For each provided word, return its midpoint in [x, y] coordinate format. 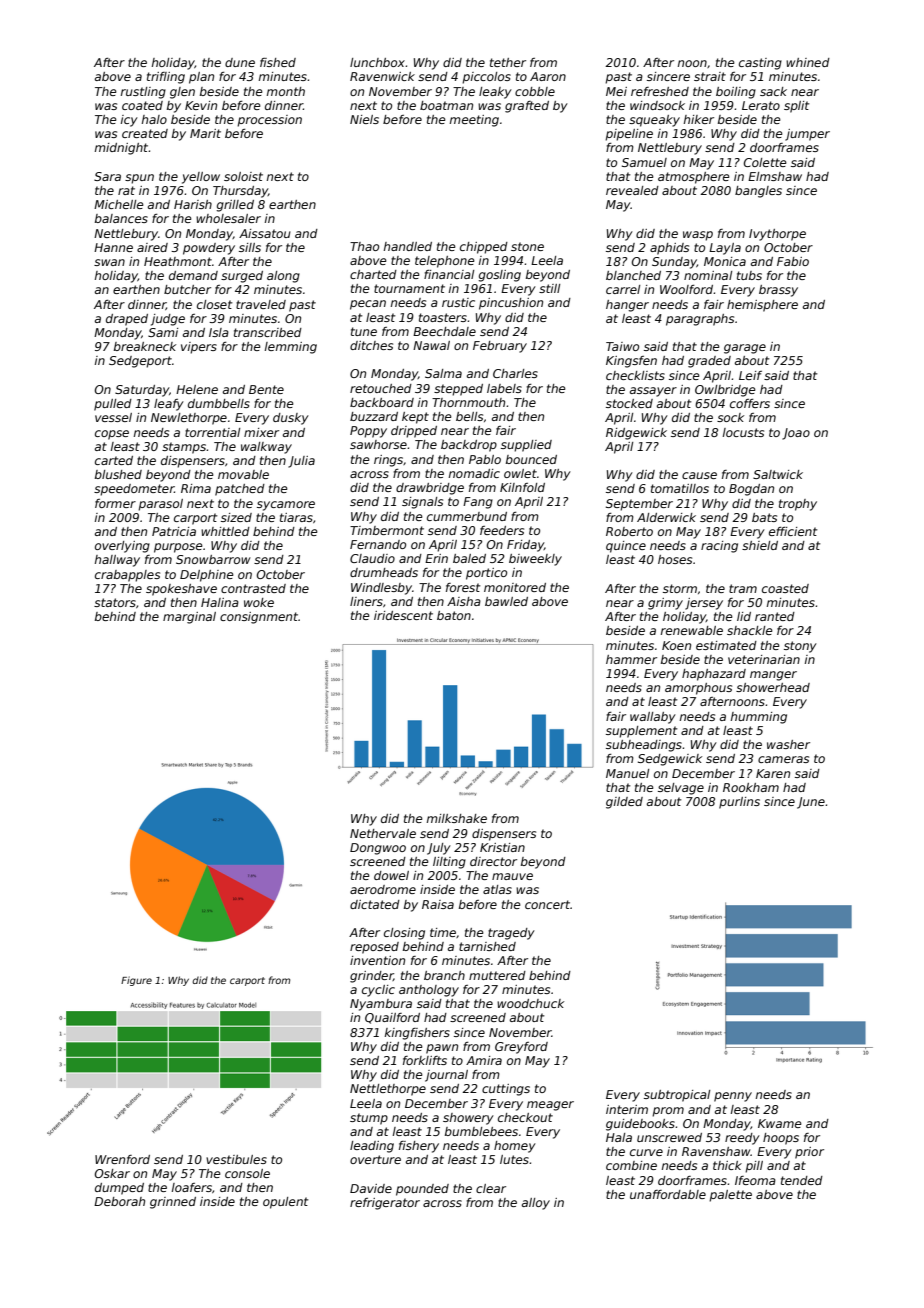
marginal [189, 618]
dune [240, 62]
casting [760, 64]
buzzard [374, 416]
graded [709, 362]
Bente [266, 389]
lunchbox [377, 62]
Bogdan [751, 490]
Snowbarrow [213, 559]
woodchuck [530, 1003]
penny [733, 1097]
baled [469, 558]
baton [454, 615]
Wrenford [122, 1159]
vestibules [236, 1159]
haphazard [714, 675]
